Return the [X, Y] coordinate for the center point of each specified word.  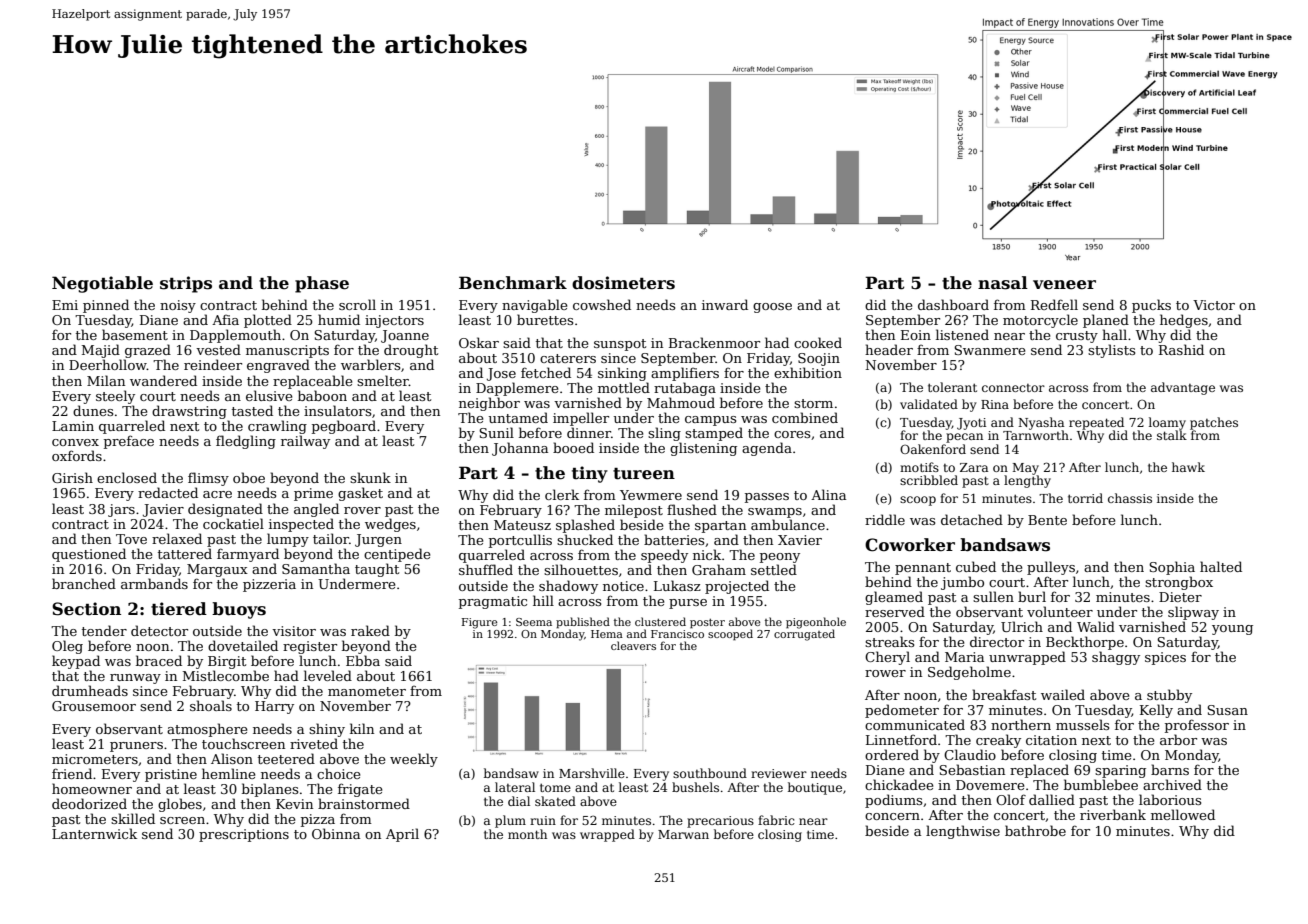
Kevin [294, 804]
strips [186, 284]
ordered [892, 754]
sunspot [620, 345]
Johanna [520, 449]
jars [121, 510]
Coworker [910, 545]
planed [1106, 321]
